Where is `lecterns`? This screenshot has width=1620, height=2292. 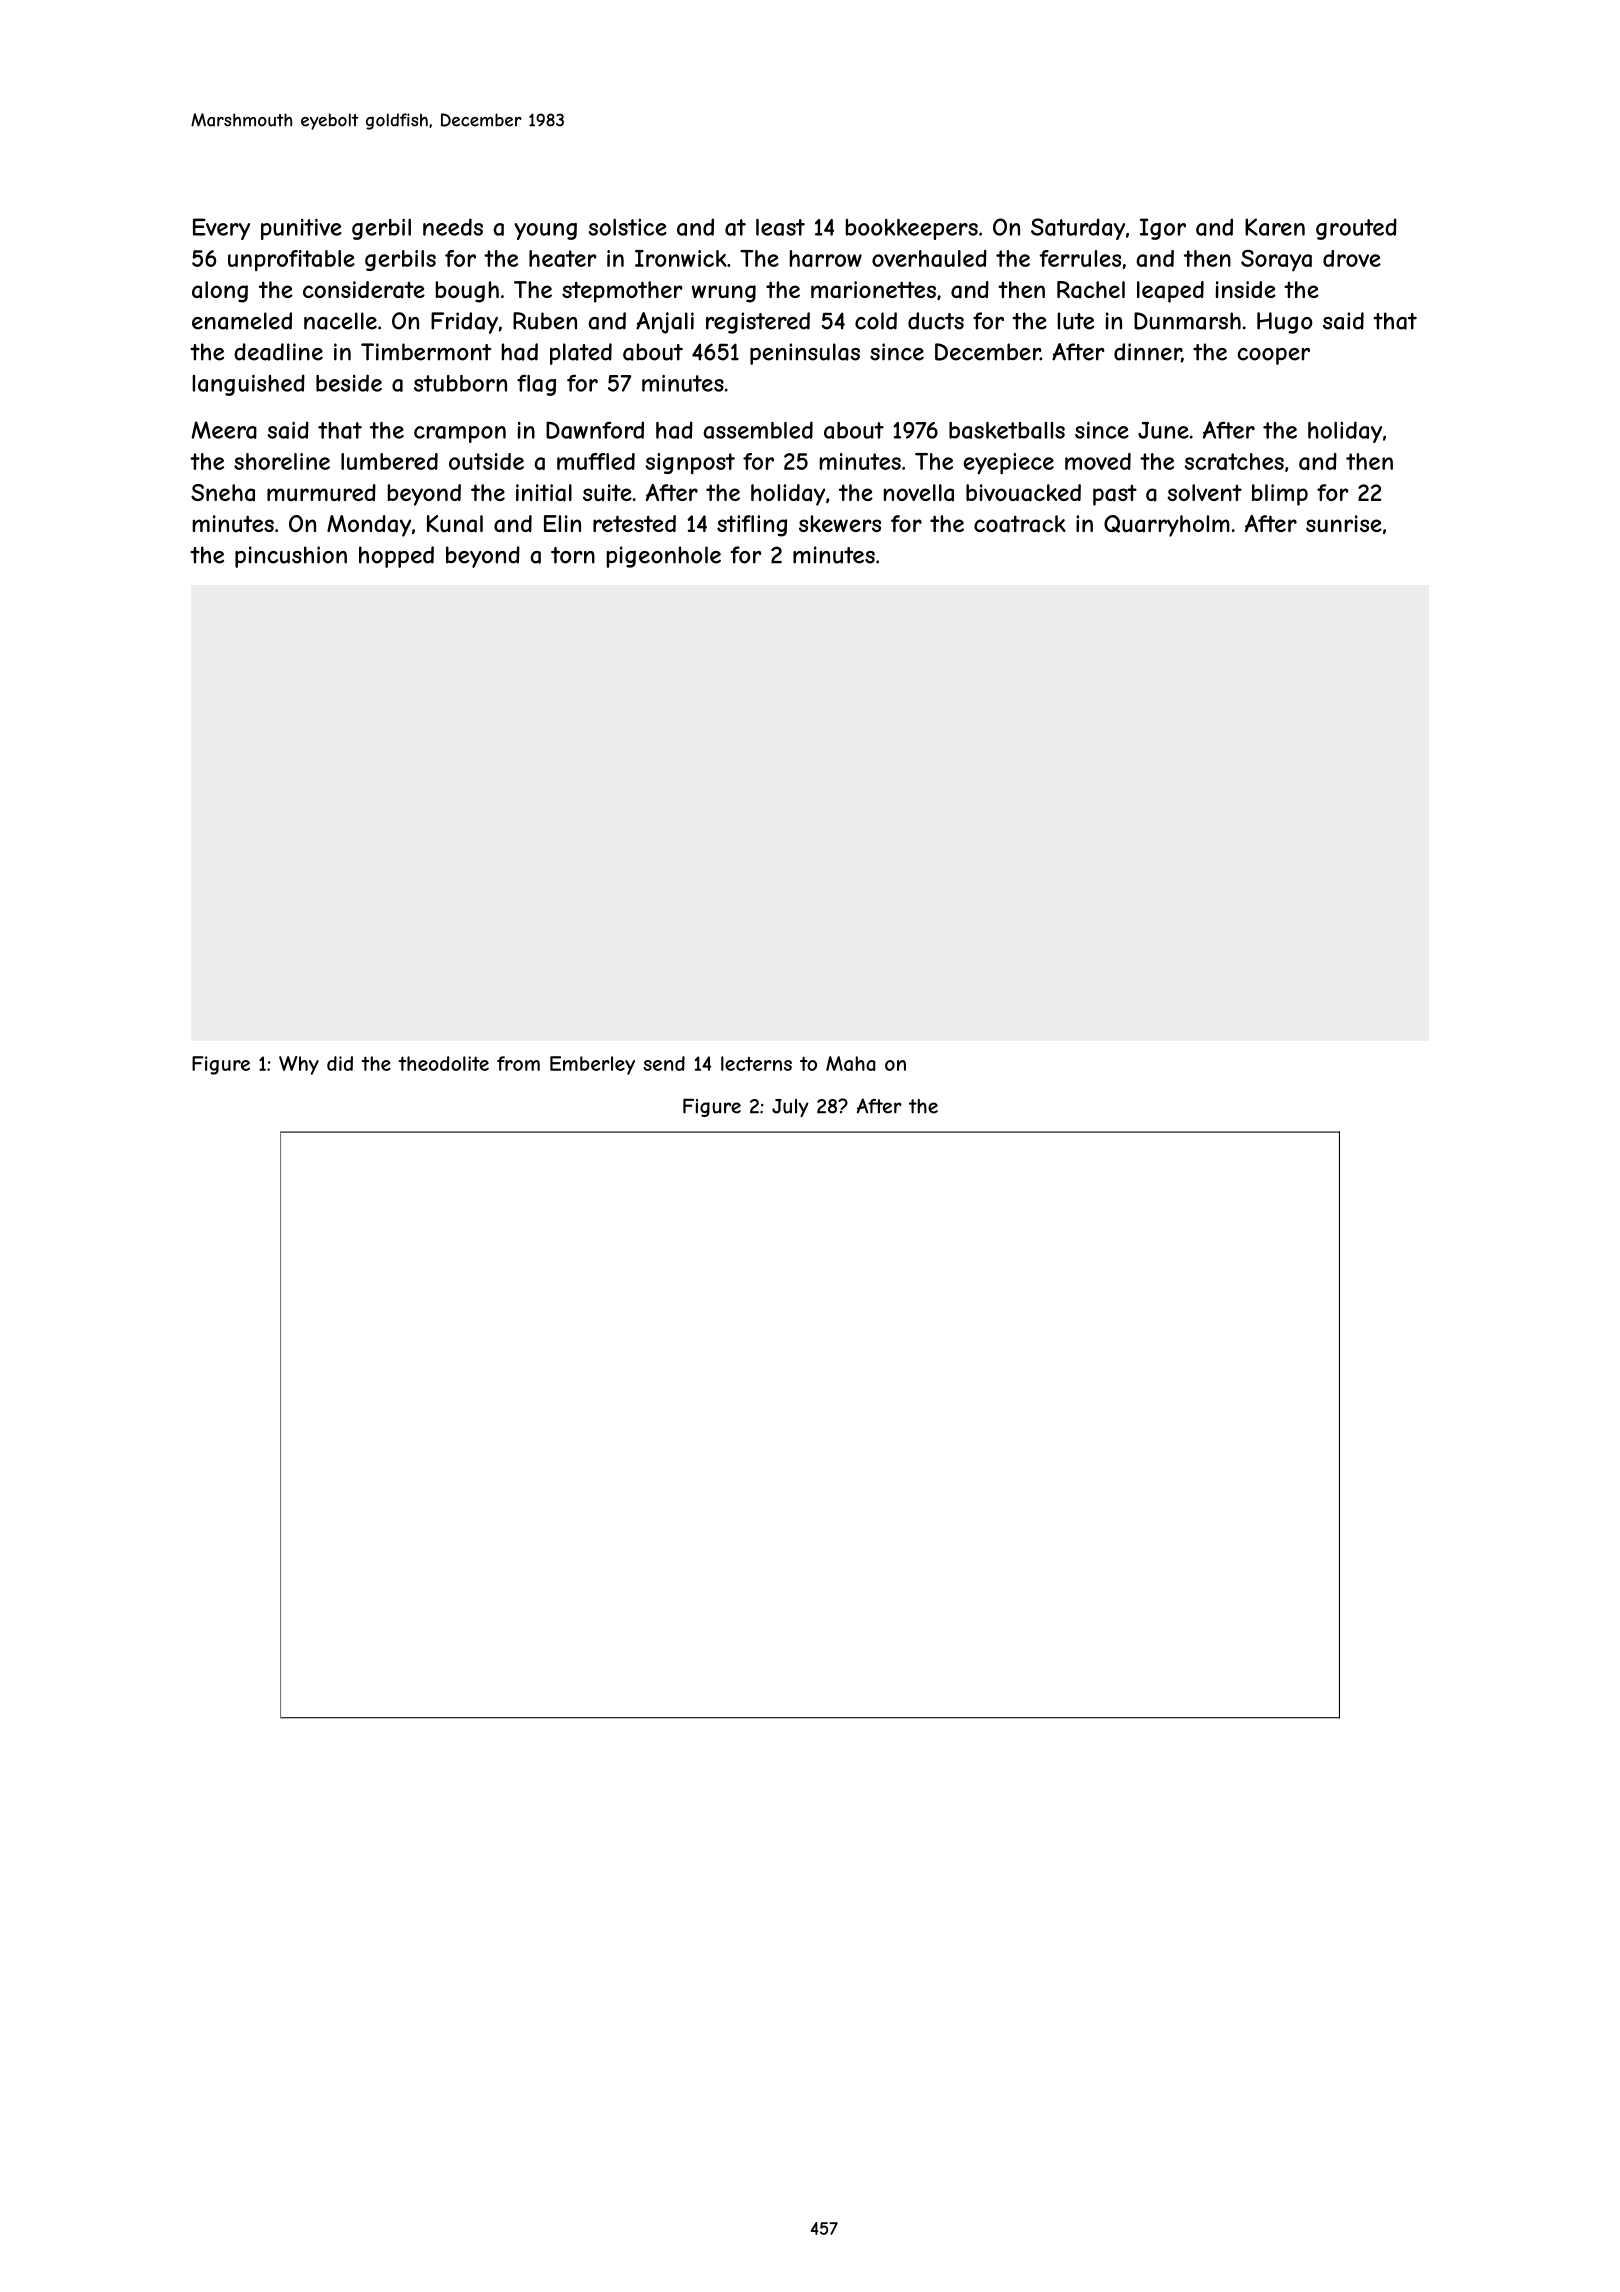 lecterns is located at coordinates (756, 1063).
